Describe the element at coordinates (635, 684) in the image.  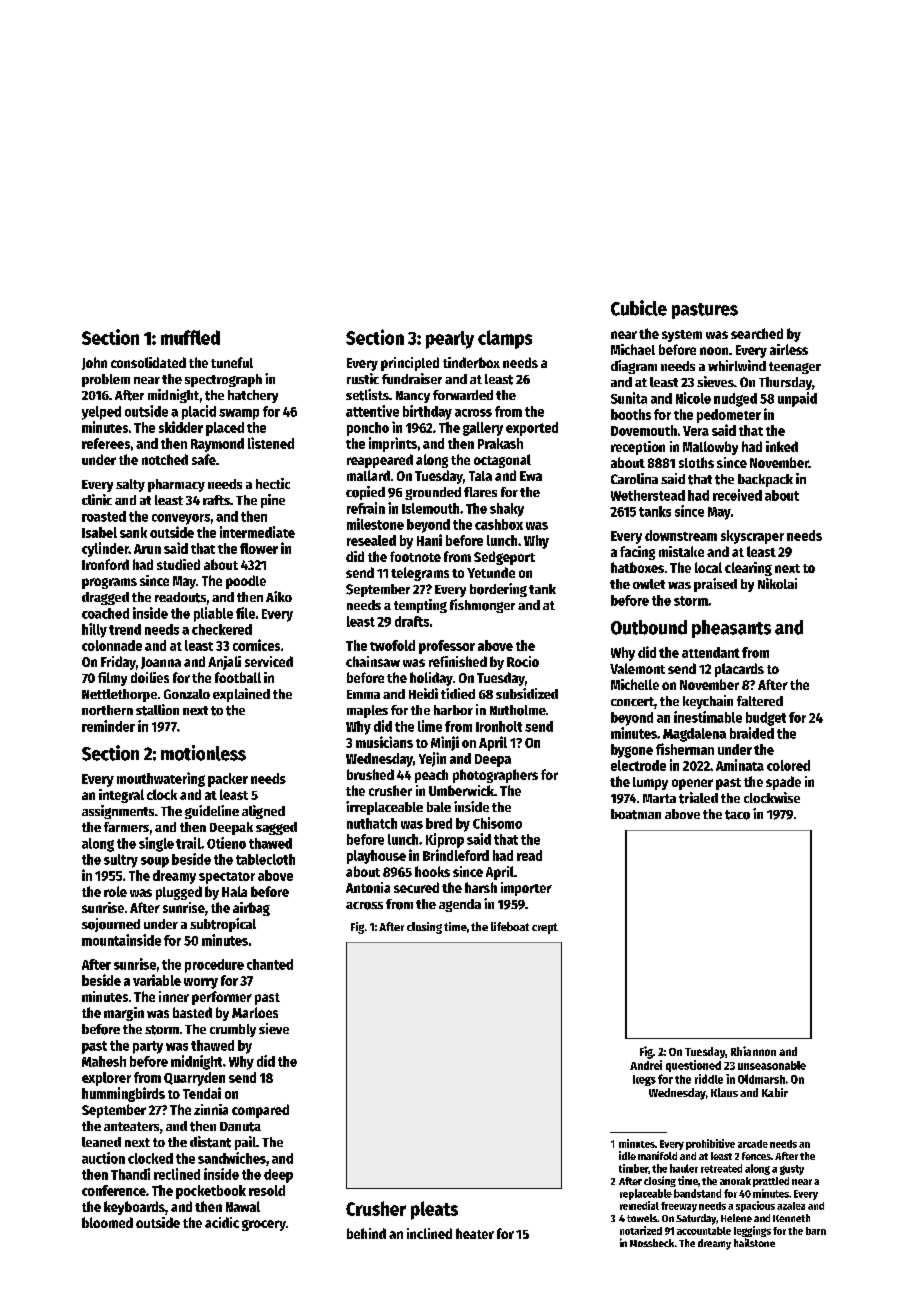
I see `Michelle` at that location.
